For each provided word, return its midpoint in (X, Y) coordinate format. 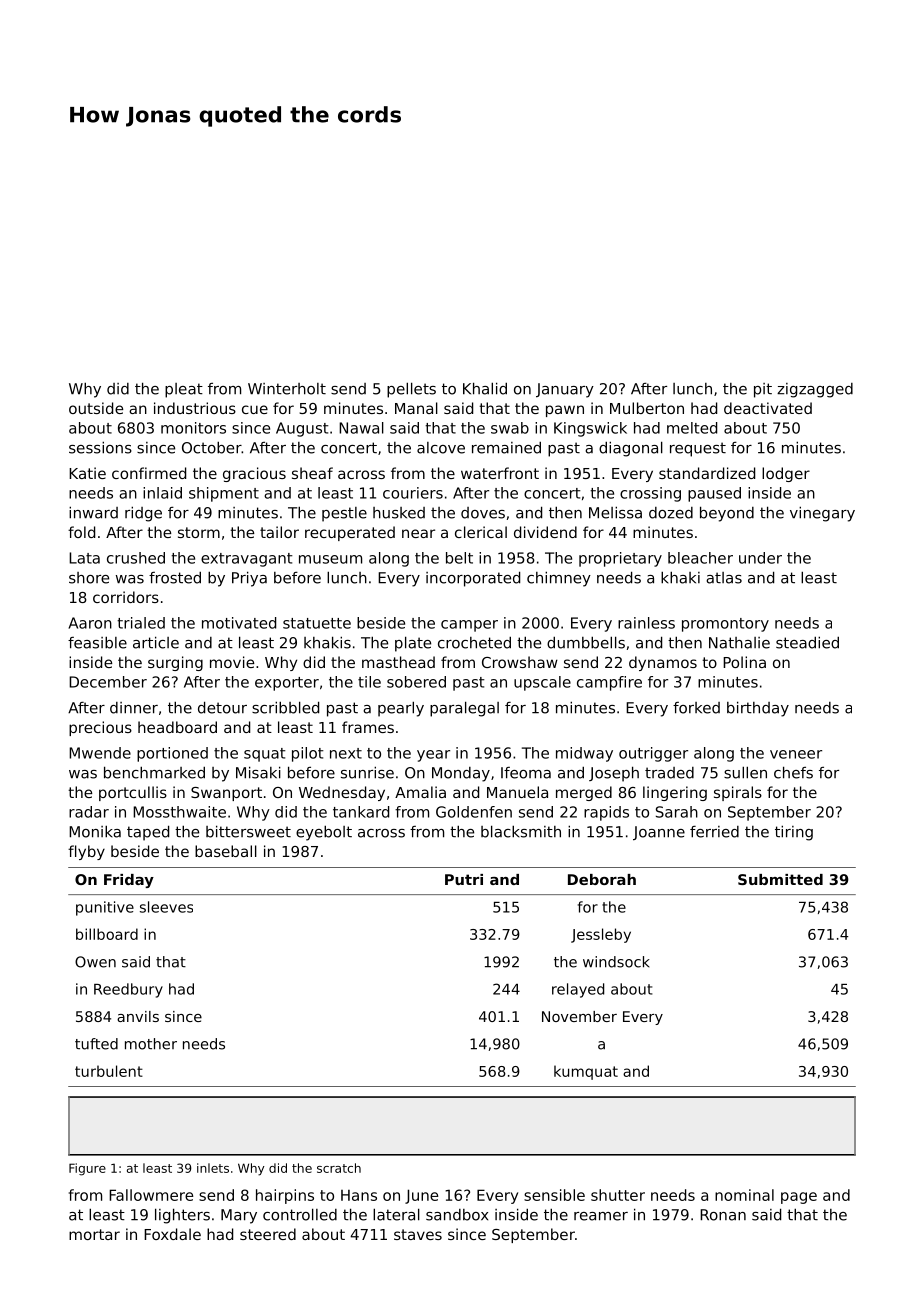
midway (584, 754)
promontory (725, 625)
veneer (796, 754)
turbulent (109, 1071)
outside (96, 408)
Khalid (485, 388)
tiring (794, 833)
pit (763, 390)
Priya (249, 579)
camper (469, 626)
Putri (464, 879)
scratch (339, 1168)
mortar (94, 1234)
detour (222, 707)
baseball (226, 851)
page (799, 1198)
